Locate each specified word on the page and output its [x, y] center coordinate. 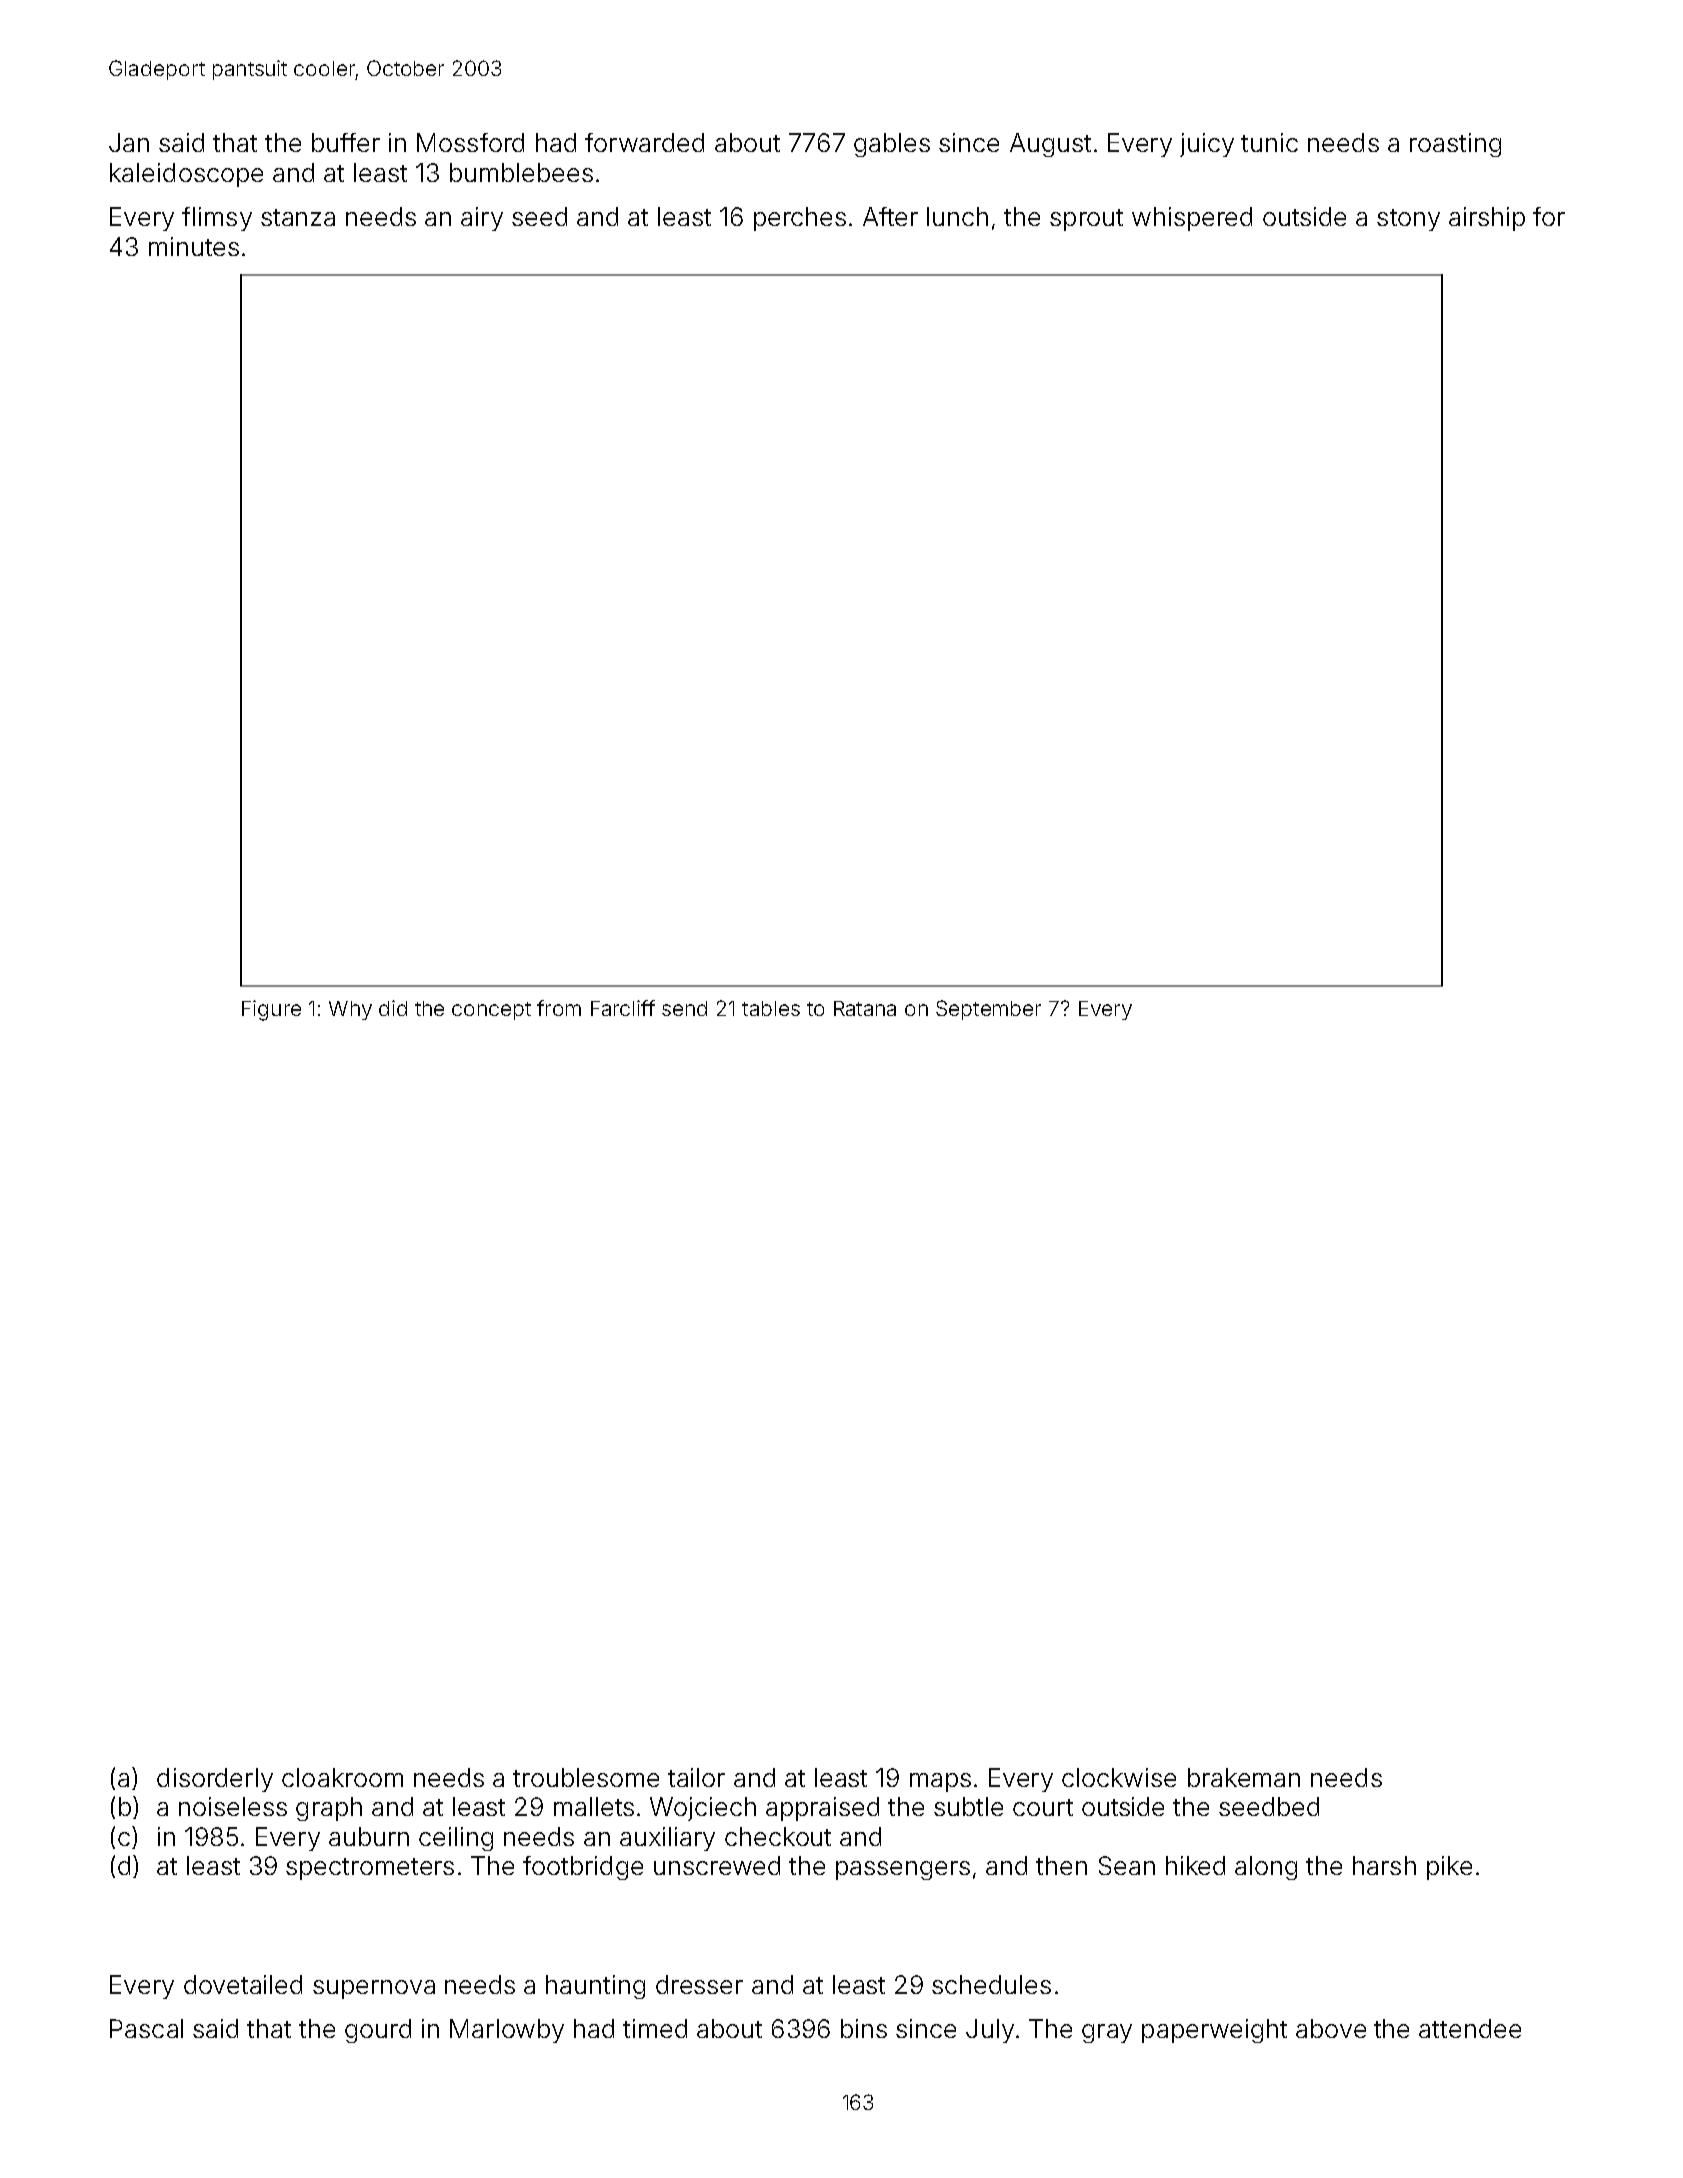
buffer [346, 142]
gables [892, 145]
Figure [271, 1010]
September [988, 1010]
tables [771, 1008]
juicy [1207, 145]
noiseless [233, 1806]
